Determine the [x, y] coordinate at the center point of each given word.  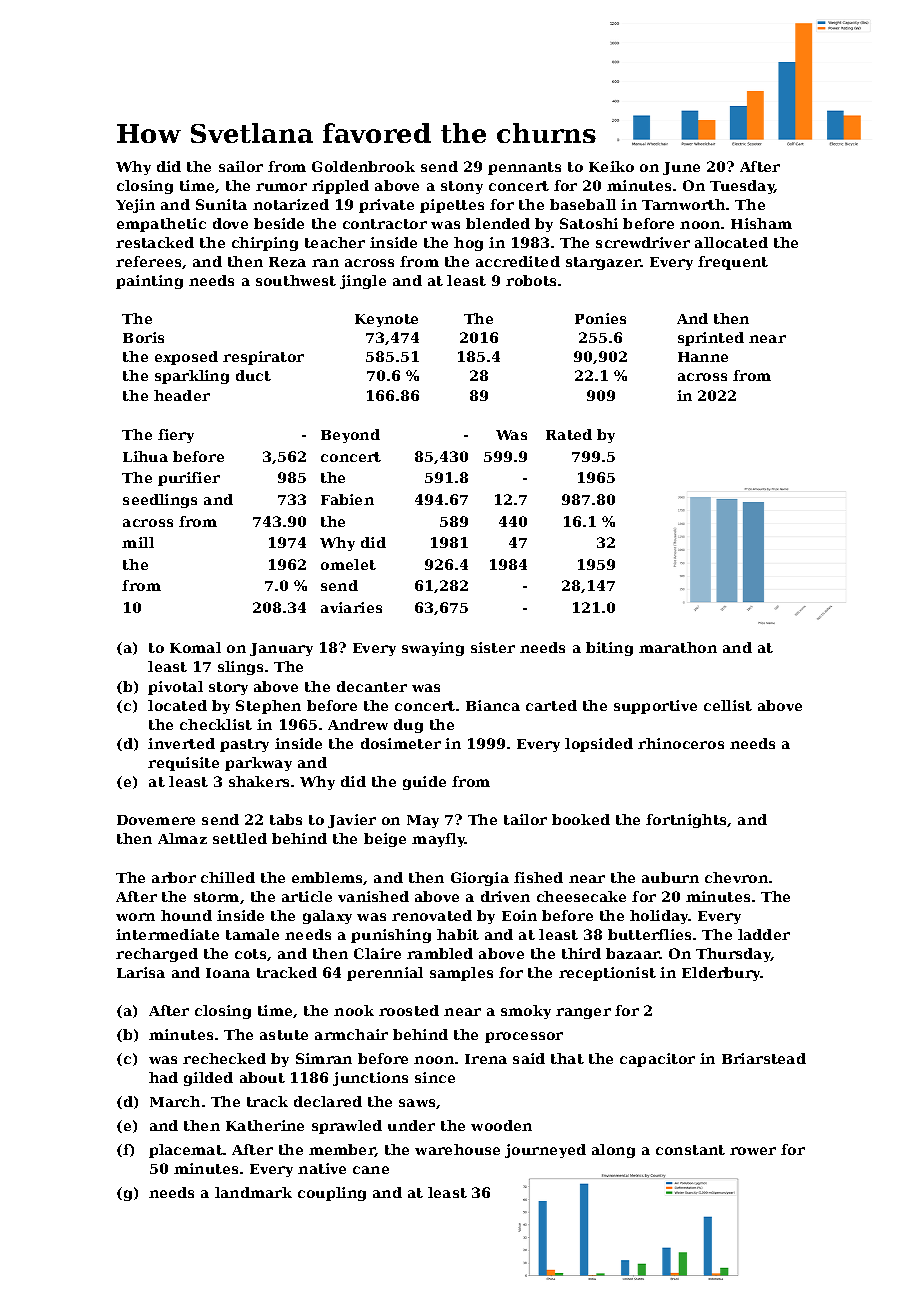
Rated [569, 434]
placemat [186, 1151]
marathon [678, 647]
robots [531, 280]
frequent [733, 263]
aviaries [351, 607]
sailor [241, 166]
